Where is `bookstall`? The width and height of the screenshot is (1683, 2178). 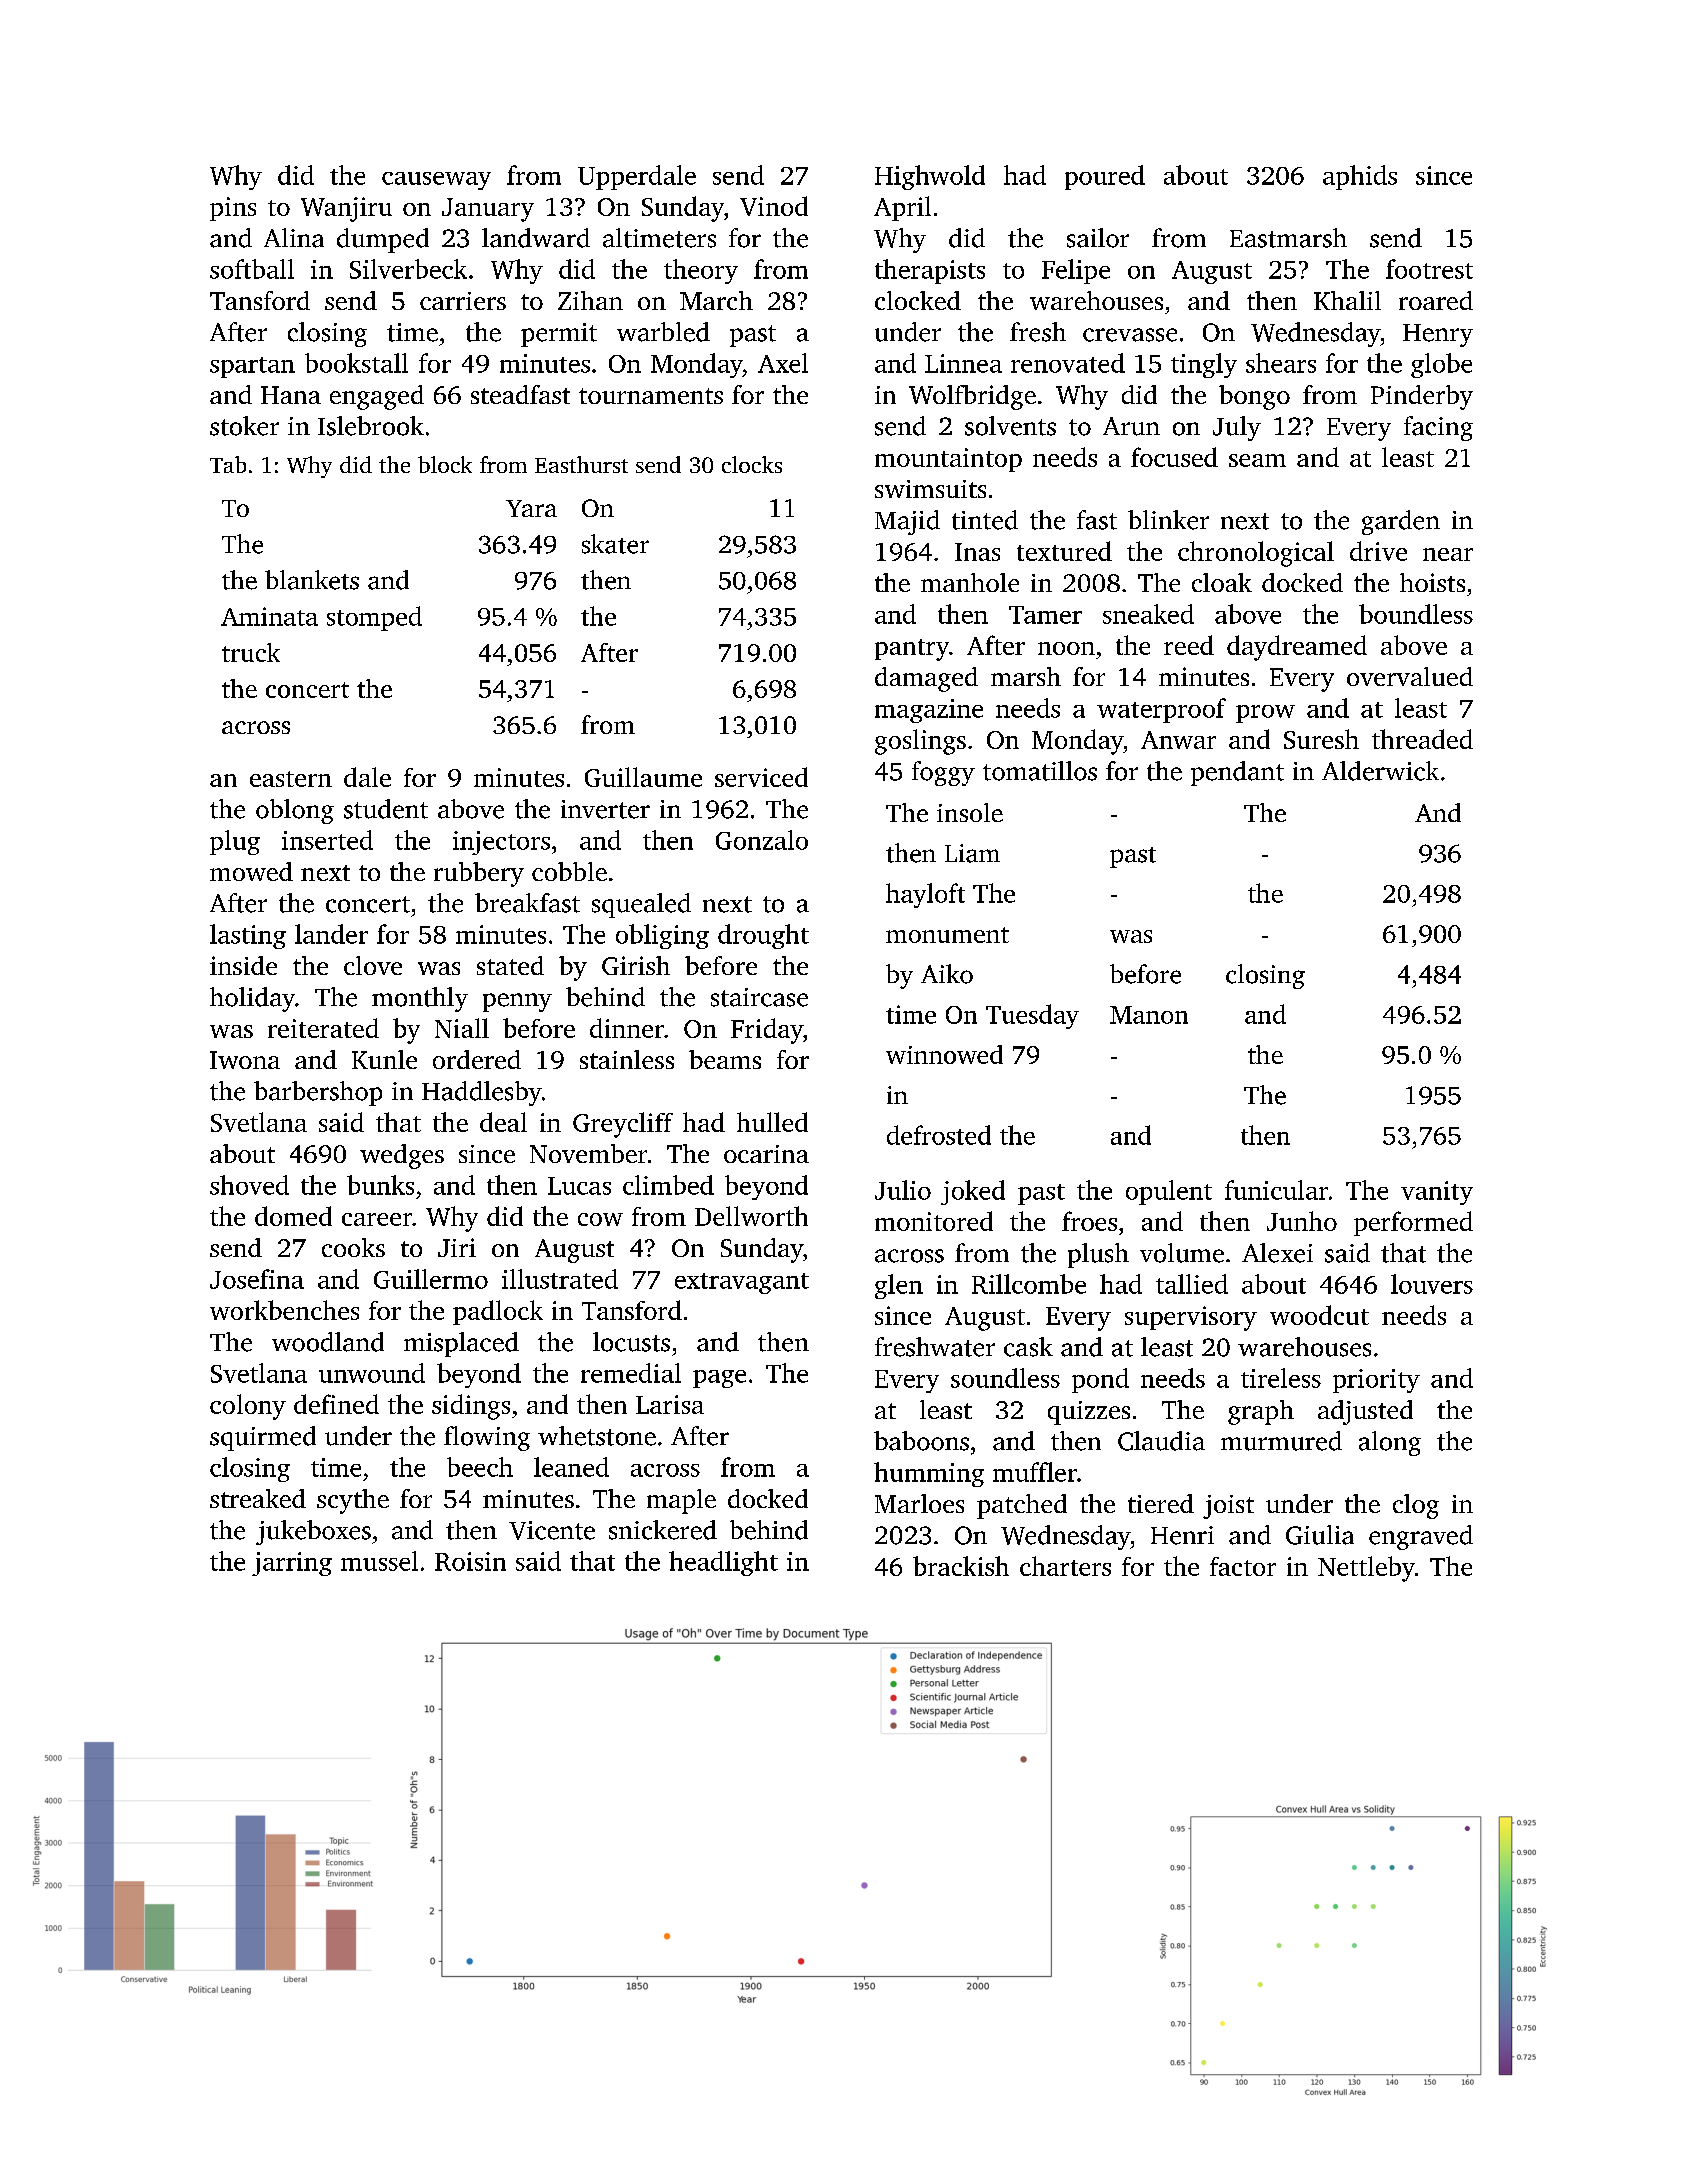 bookstall is located at coordinates (356, 363).
